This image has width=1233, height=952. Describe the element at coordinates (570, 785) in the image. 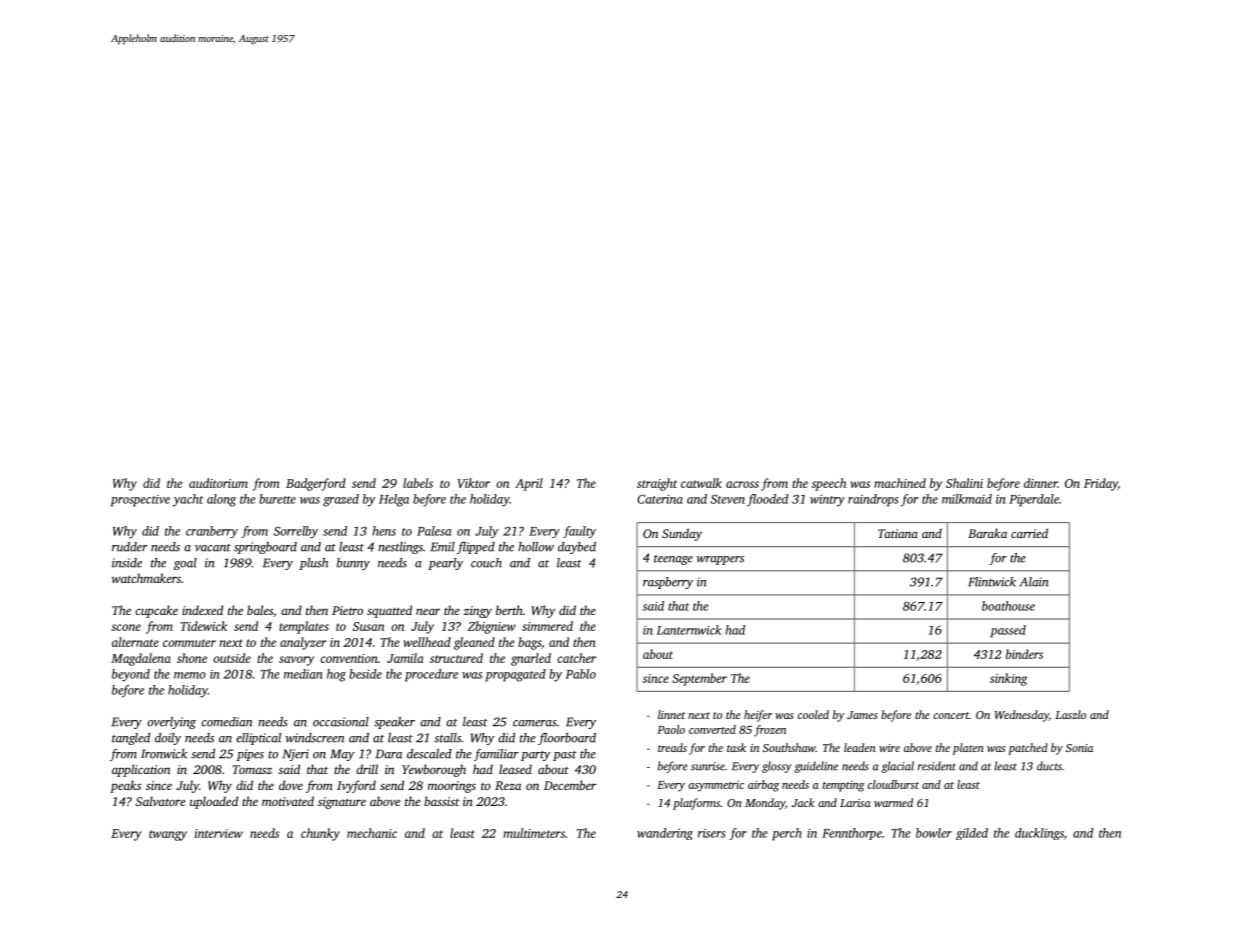

I see `December` at that location.
